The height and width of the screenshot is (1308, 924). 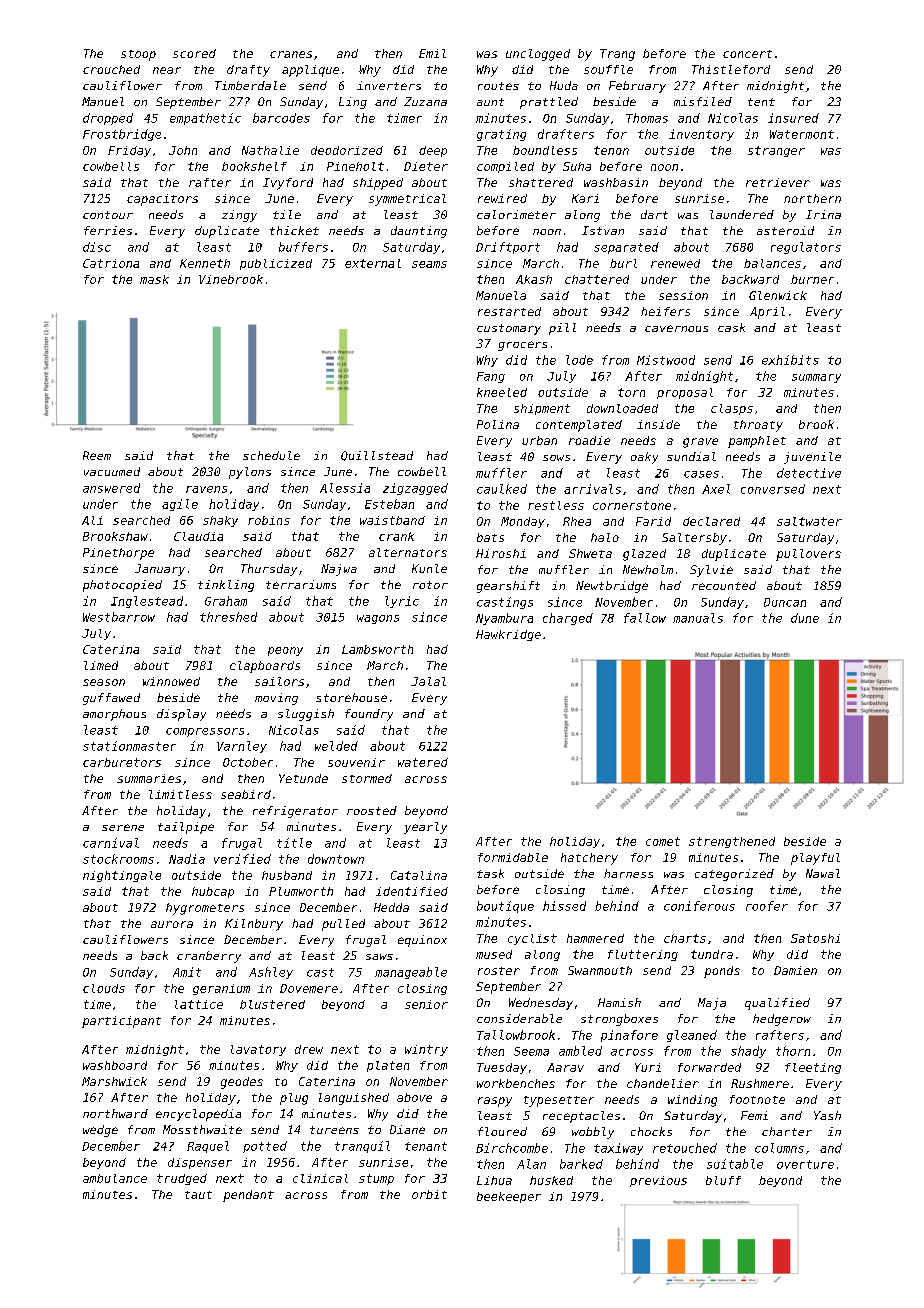 What do you see at coordinates (703, 101) in the screenshot?
I see `misfiled` at bounding box center [703, 101].
